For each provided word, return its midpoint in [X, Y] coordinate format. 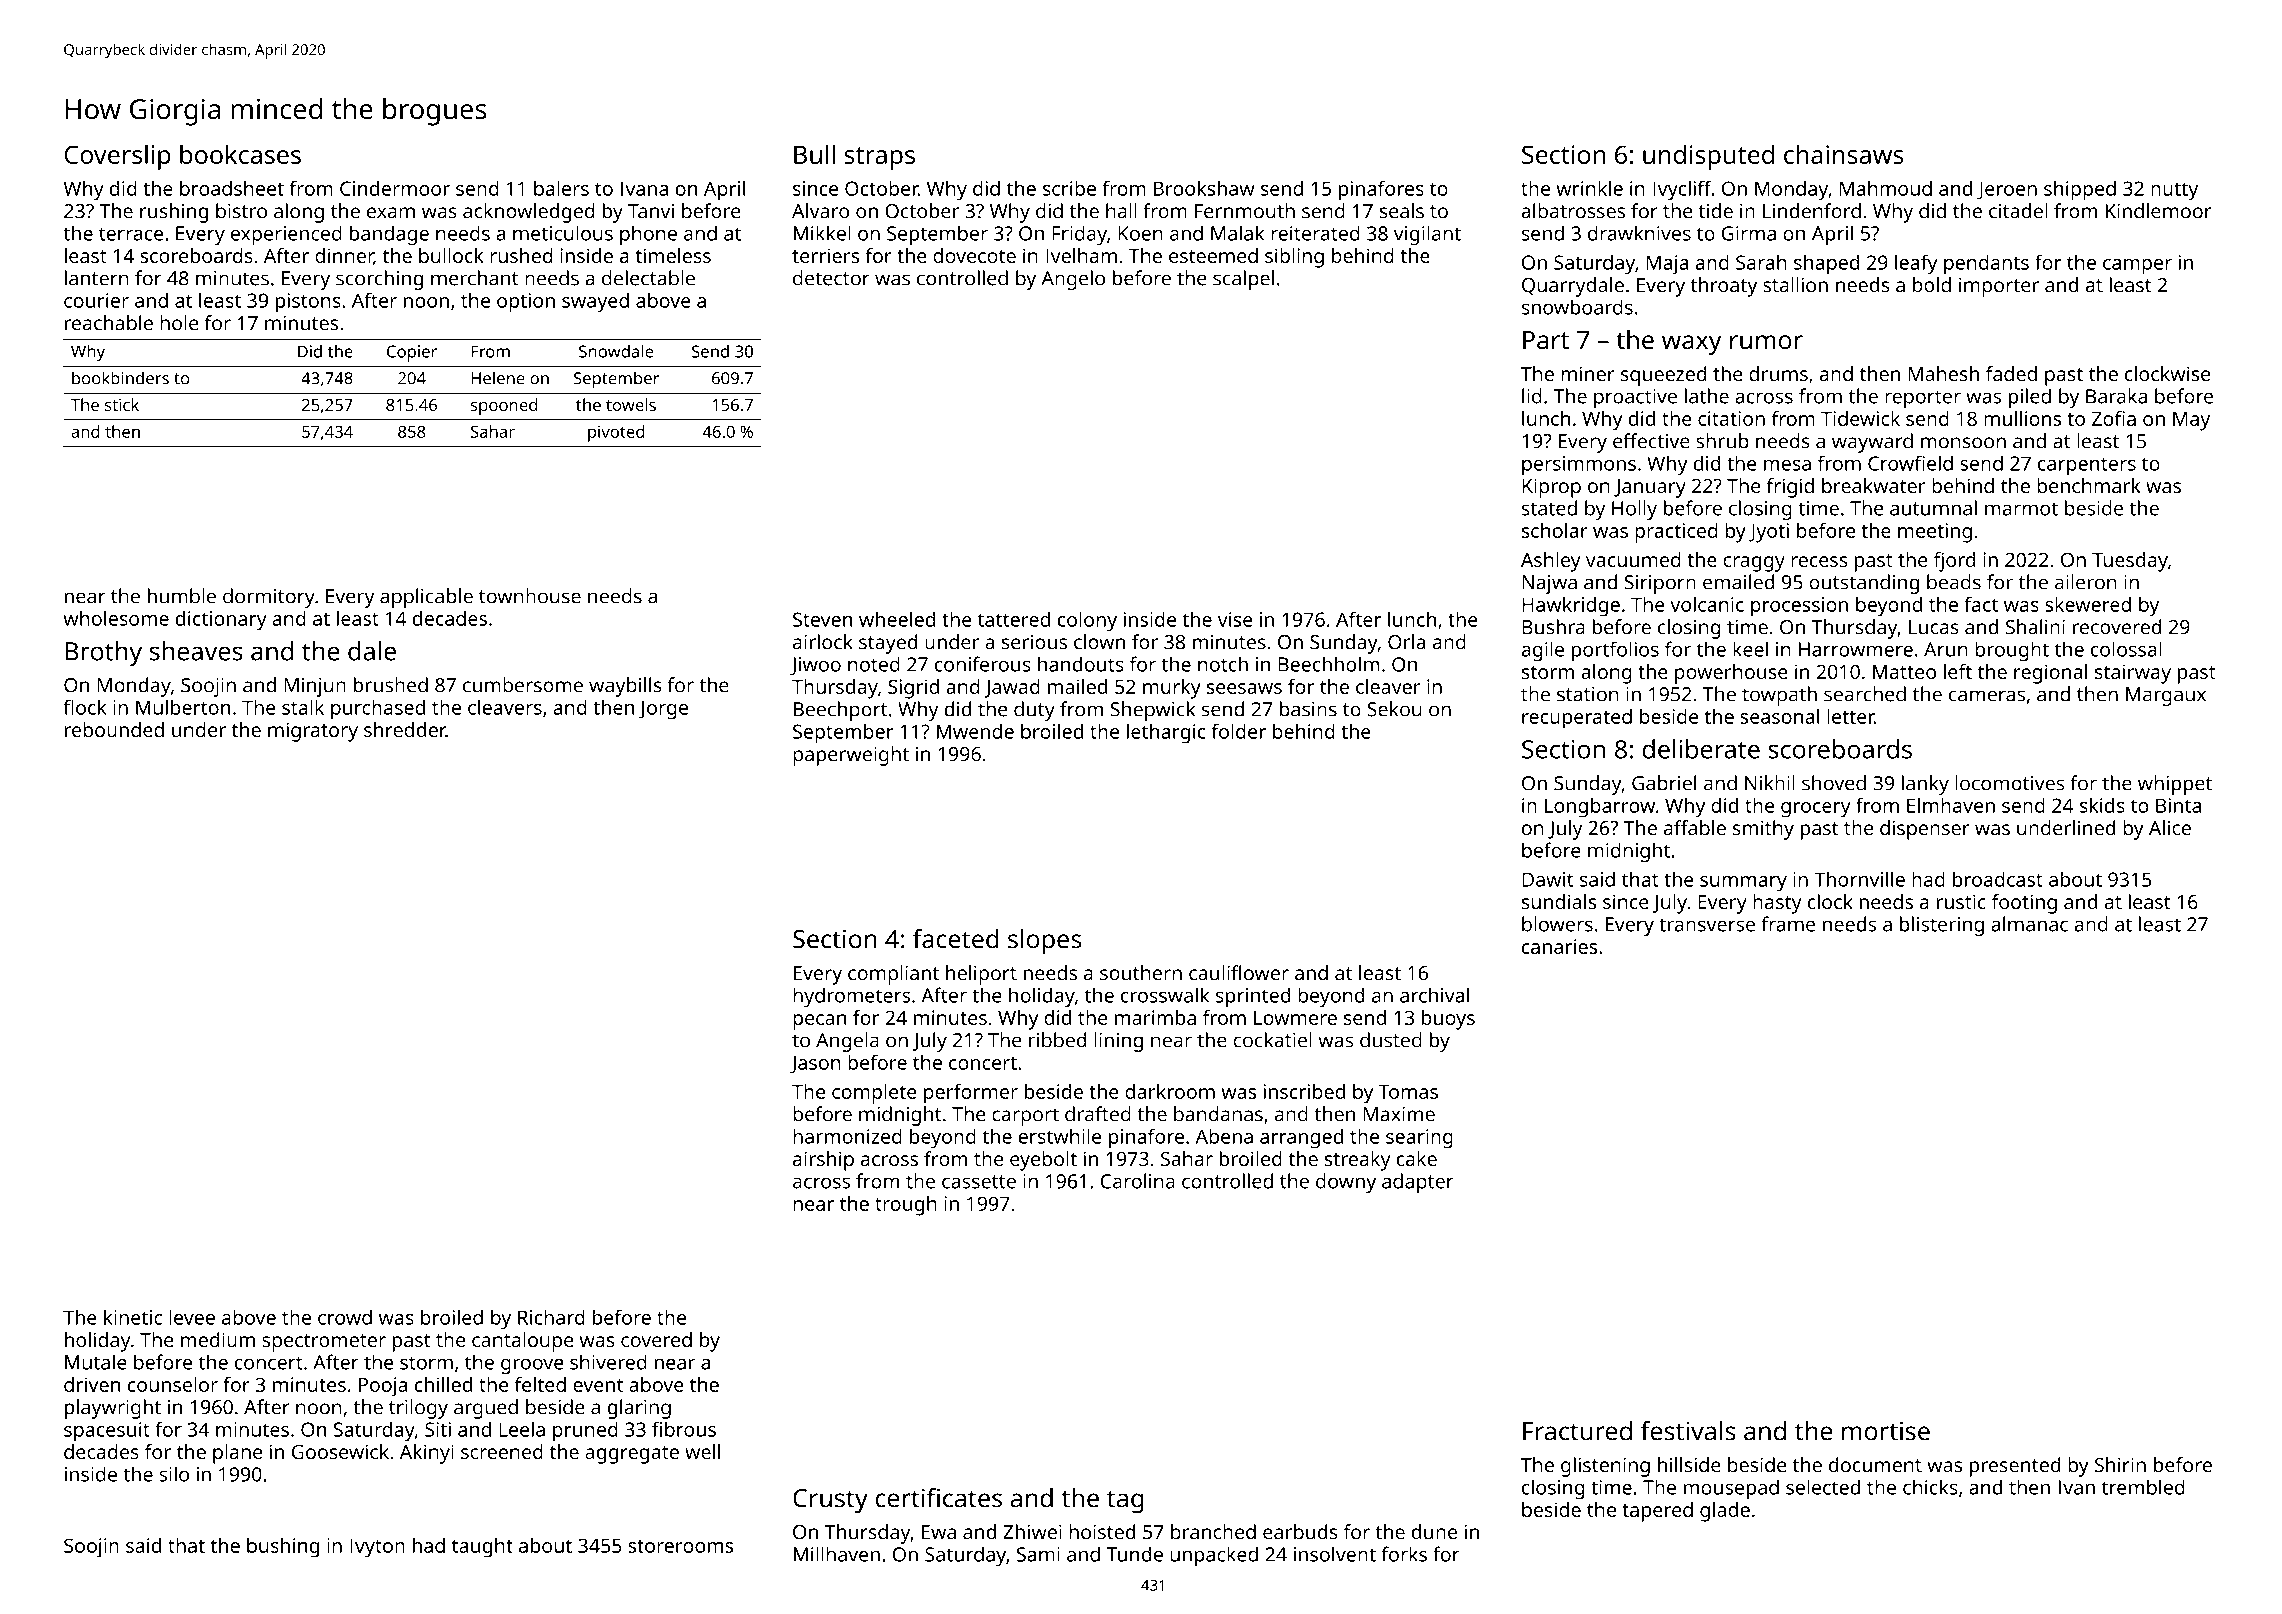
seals [1402, 211]
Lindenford [1812, 211]
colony [1087, 621]
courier [96, 300]
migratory [313, 732]
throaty [1723, 287]
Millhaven [837, 1554]
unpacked [1214, 1556]
